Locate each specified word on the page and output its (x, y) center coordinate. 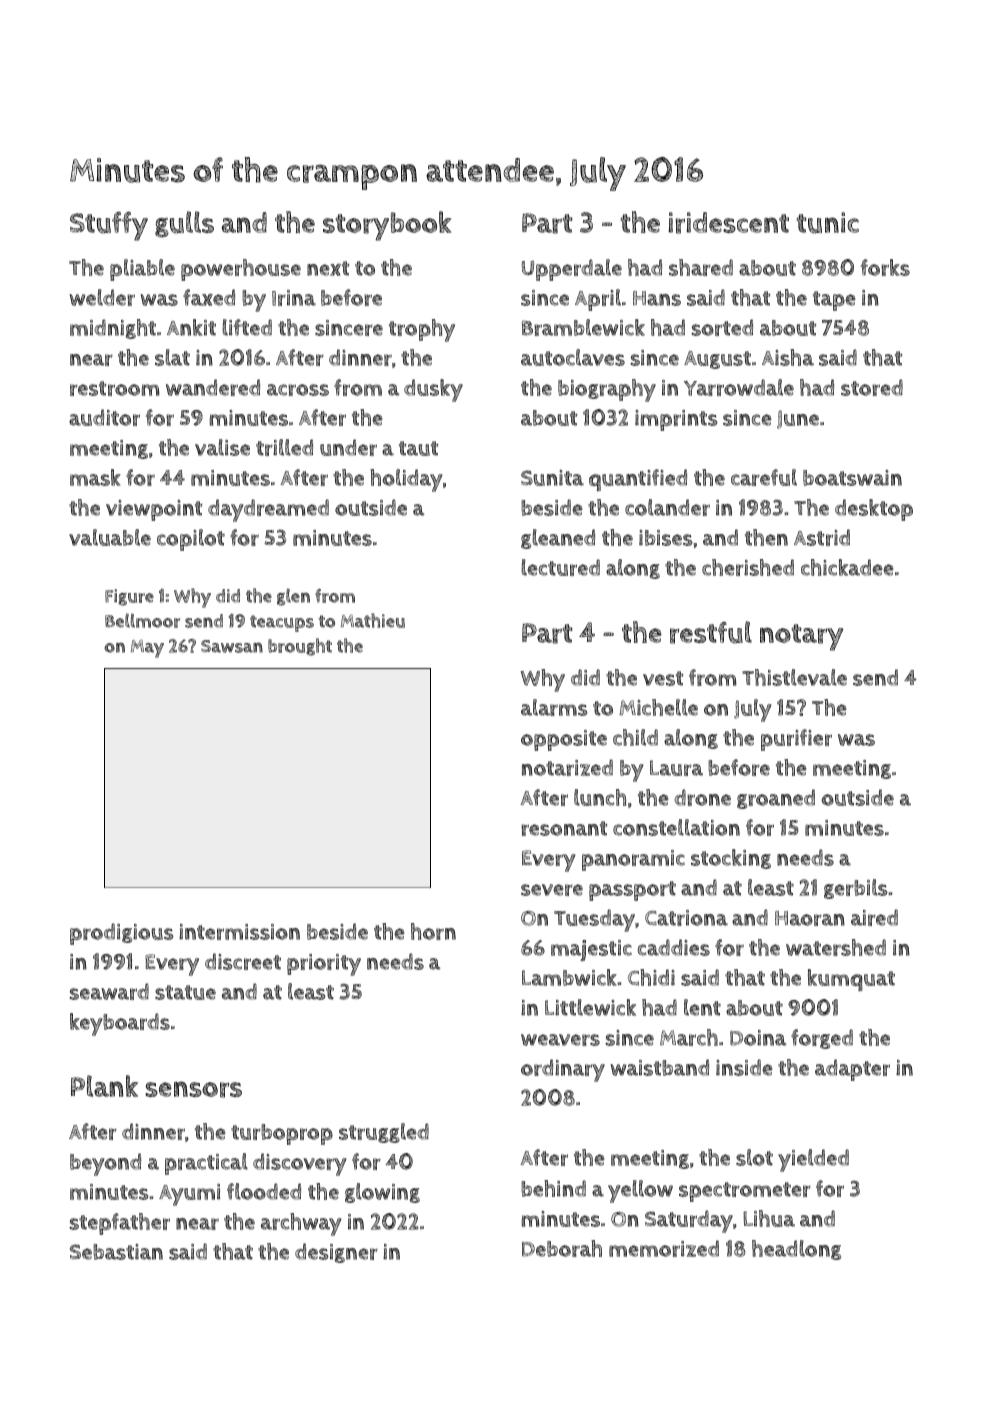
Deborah (562, 1248)
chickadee (847, 567)
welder (102, 297)
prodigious (122, 934)
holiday (406, 480)
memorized (664, 1248)
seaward (109, 991)
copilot (191, 540)
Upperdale (572, 270)
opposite (564, 740)
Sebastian (116, 1252)
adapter (852, 1070)
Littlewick (590, 1007)
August (717, 360)
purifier (796, 740)
